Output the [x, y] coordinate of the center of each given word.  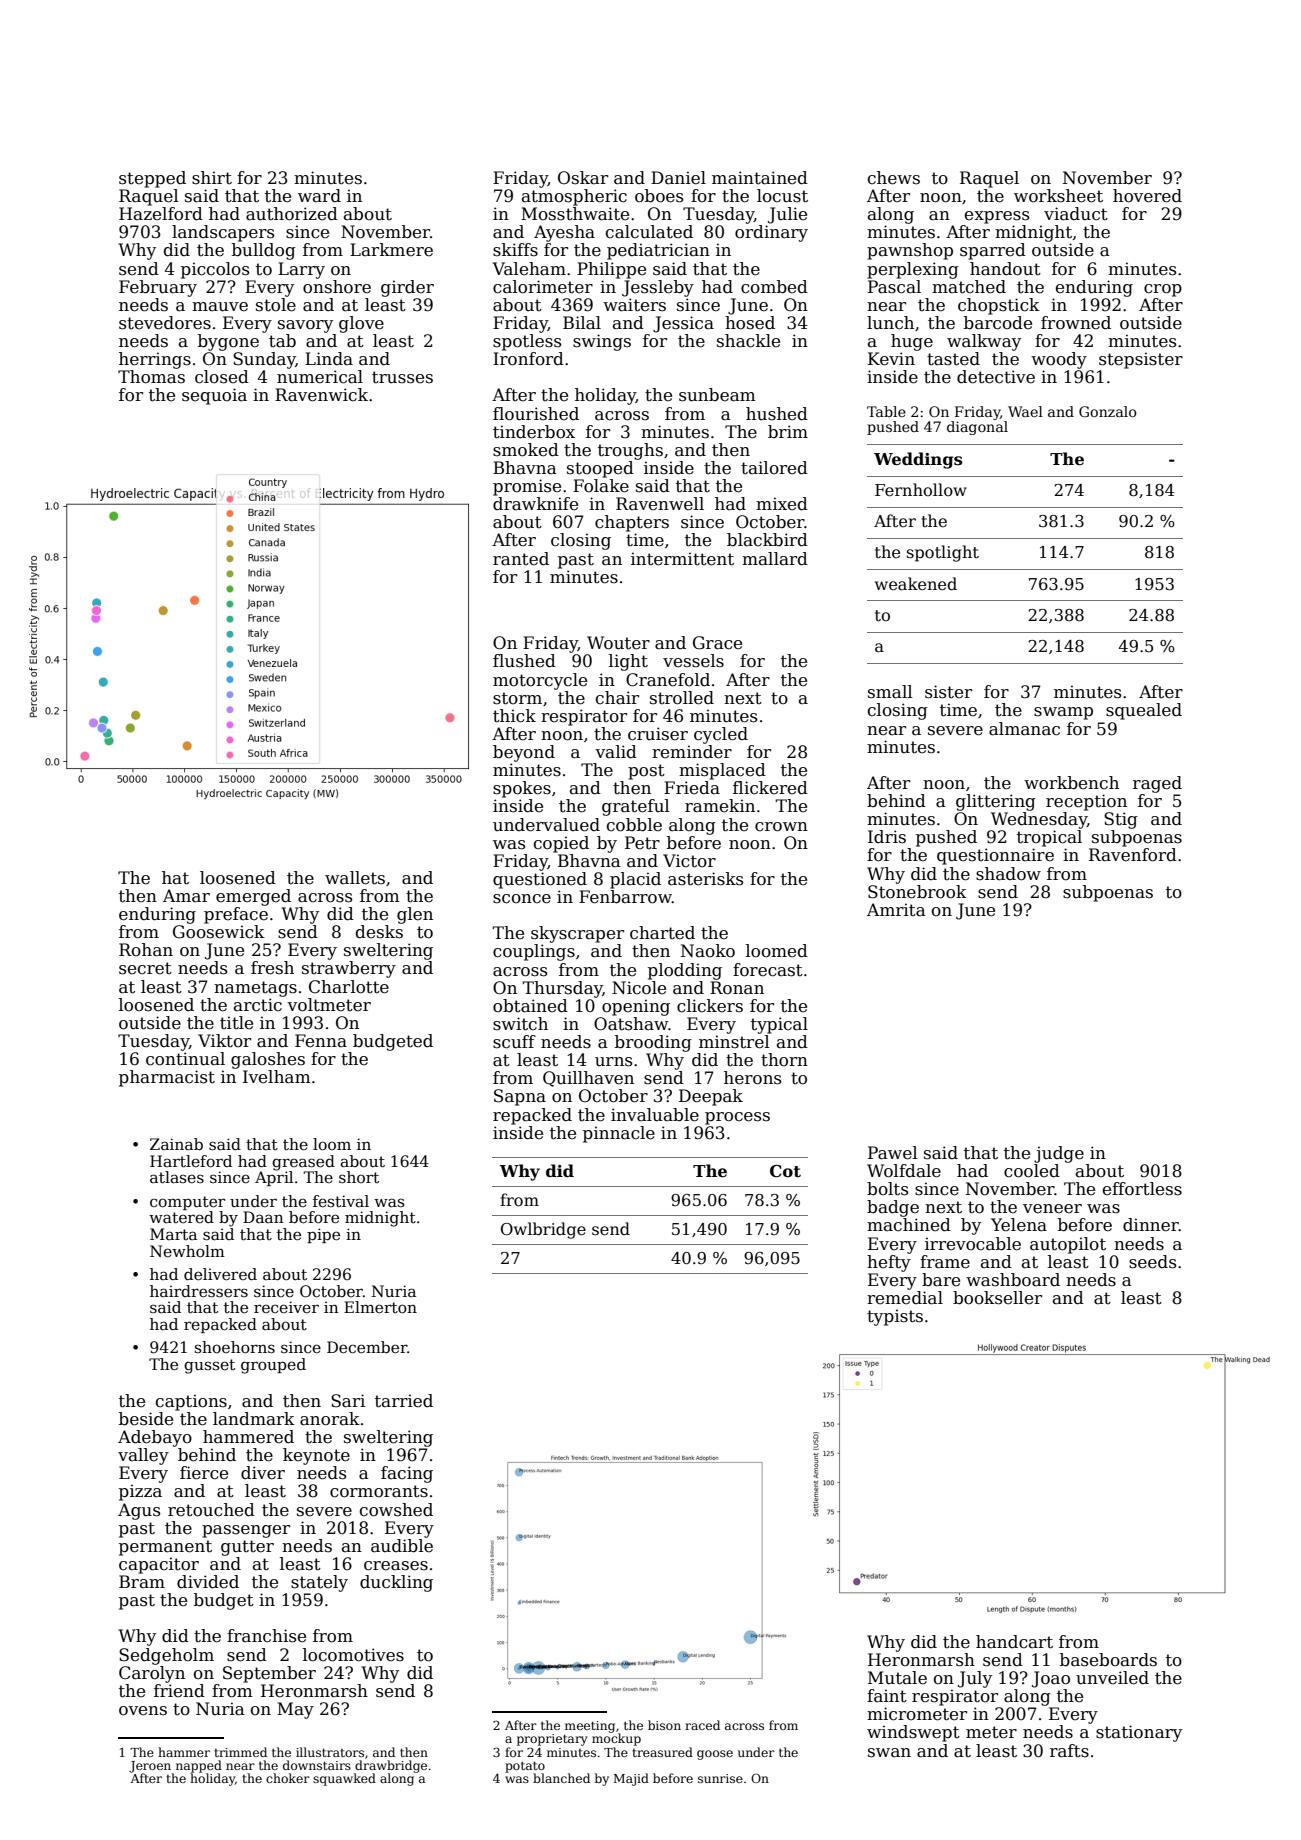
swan [889, 1753]
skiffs [515, 249]
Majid [631, 1779]
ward [319, 195]
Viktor [224, 1041]
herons [752, 1078]
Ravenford [1133, 855]
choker [288, 1778]
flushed [524, 661]
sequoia [214, 396]
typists [895, 1317]
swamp [1063, 713]
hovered [1147, 196]
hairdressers [199, 1291]
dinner [1151, 1225]
